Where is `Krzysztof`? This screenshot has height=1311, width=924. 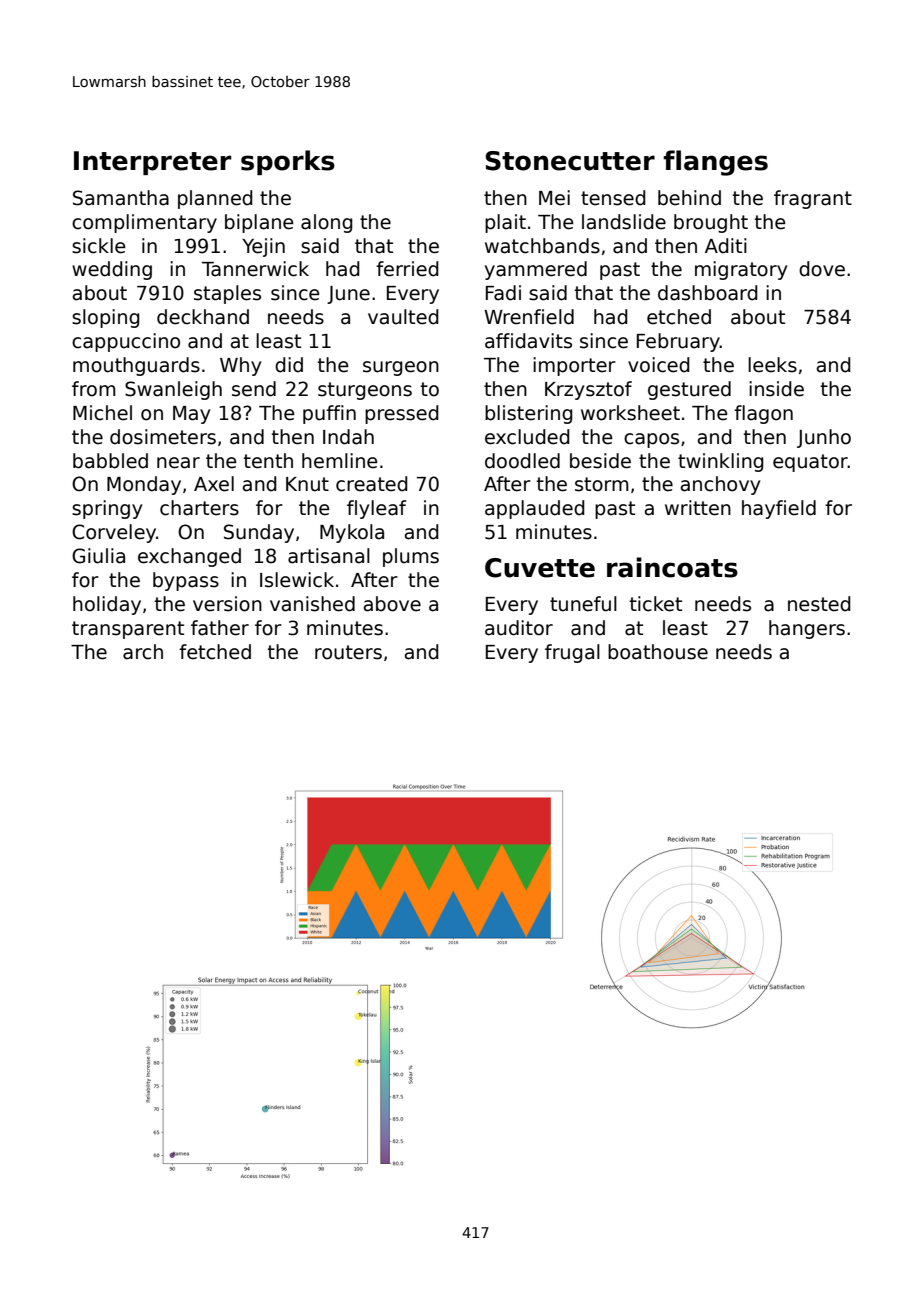 Krzysztof is located at coordinates (588, 390).
